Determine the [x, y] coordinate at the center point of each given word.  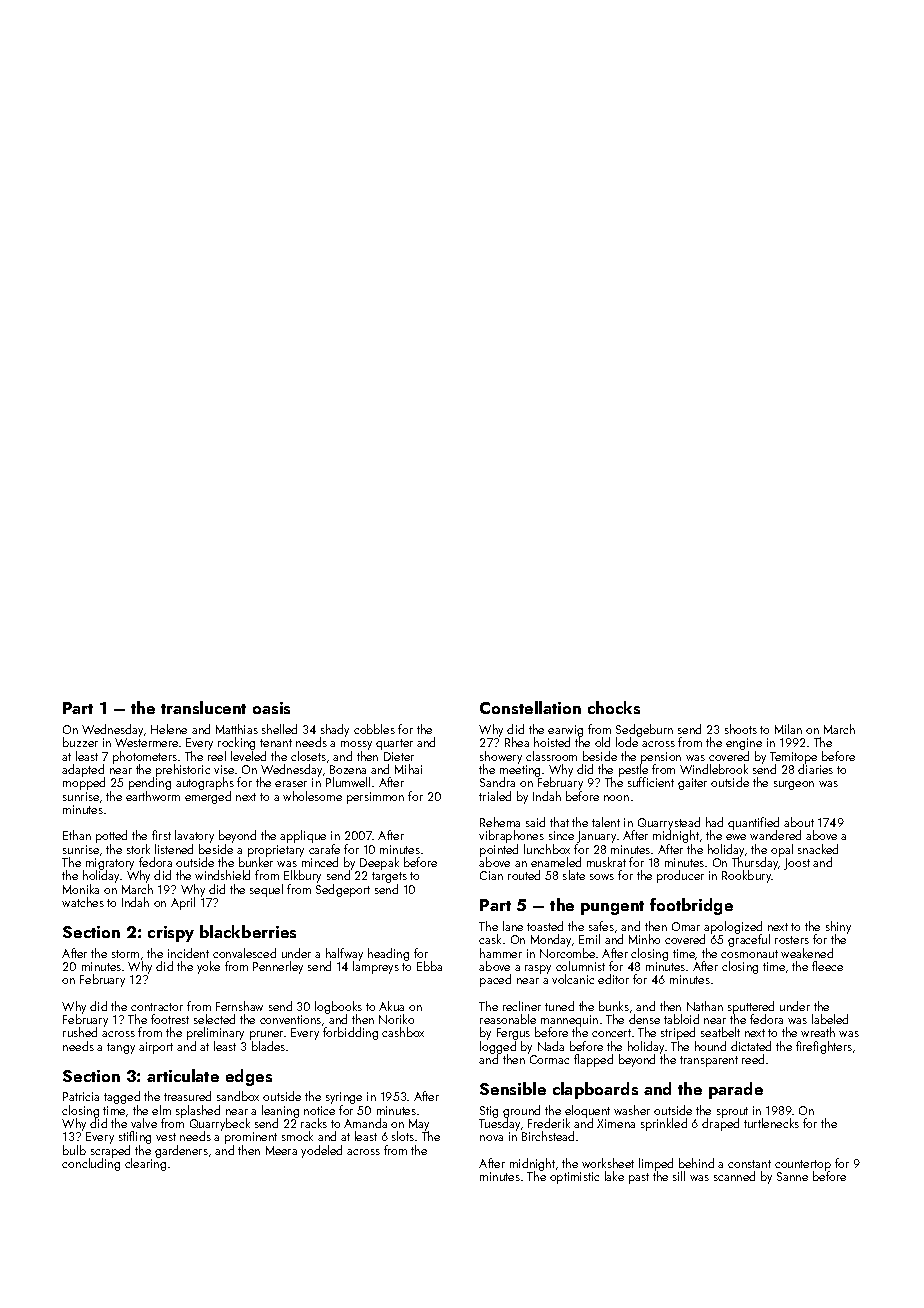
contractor [157, 1007]
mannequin [569, 1021]
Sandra [497, 782]
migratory [110, 864]
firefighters [824, 1047]
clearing [145, 1164]
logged [498, 1047]
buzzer [80, 742]
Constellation [530, 707]
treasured [187, 1096]
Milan [788, 729]
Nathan [705, 1006]
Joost [797, 864]
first [161, 835]
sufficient [651, 782]
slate [574, 875]
